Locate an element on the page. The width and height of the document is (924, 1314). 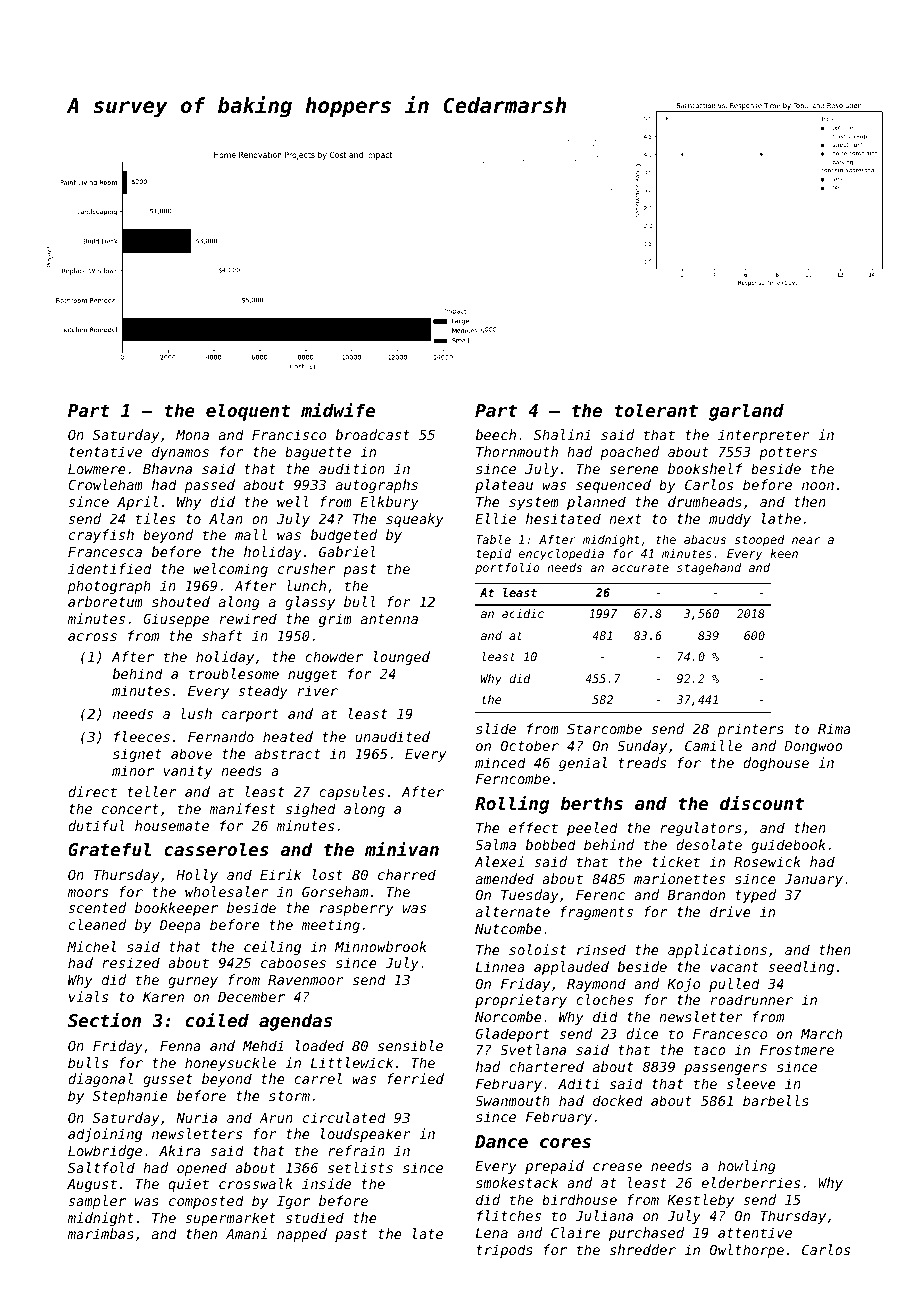
broadcast is located at coordinates (373, 434).
